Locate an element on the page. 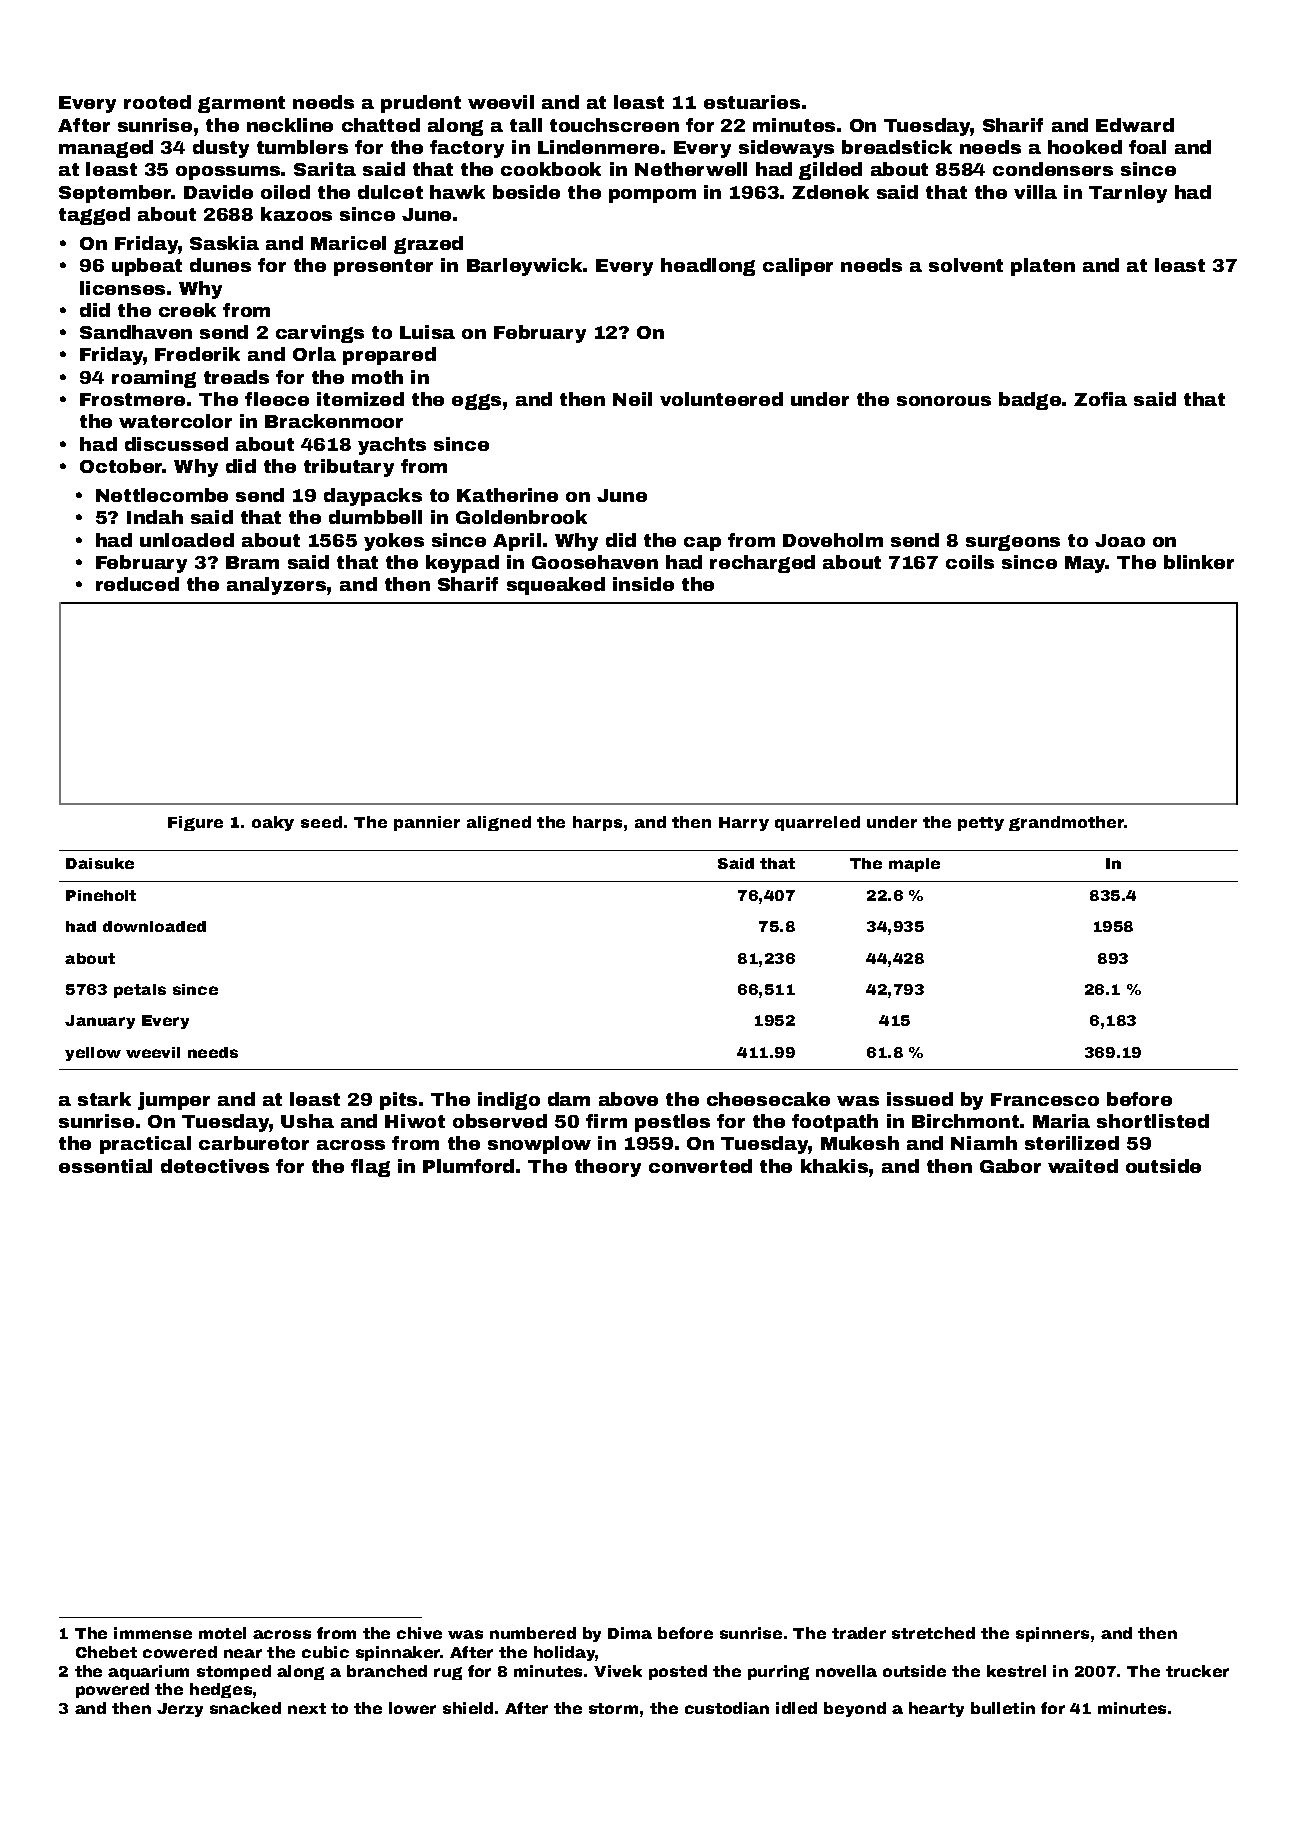 The width and height of the document is (1297, 1834). khakis is located at coordinates (834, 1166).
